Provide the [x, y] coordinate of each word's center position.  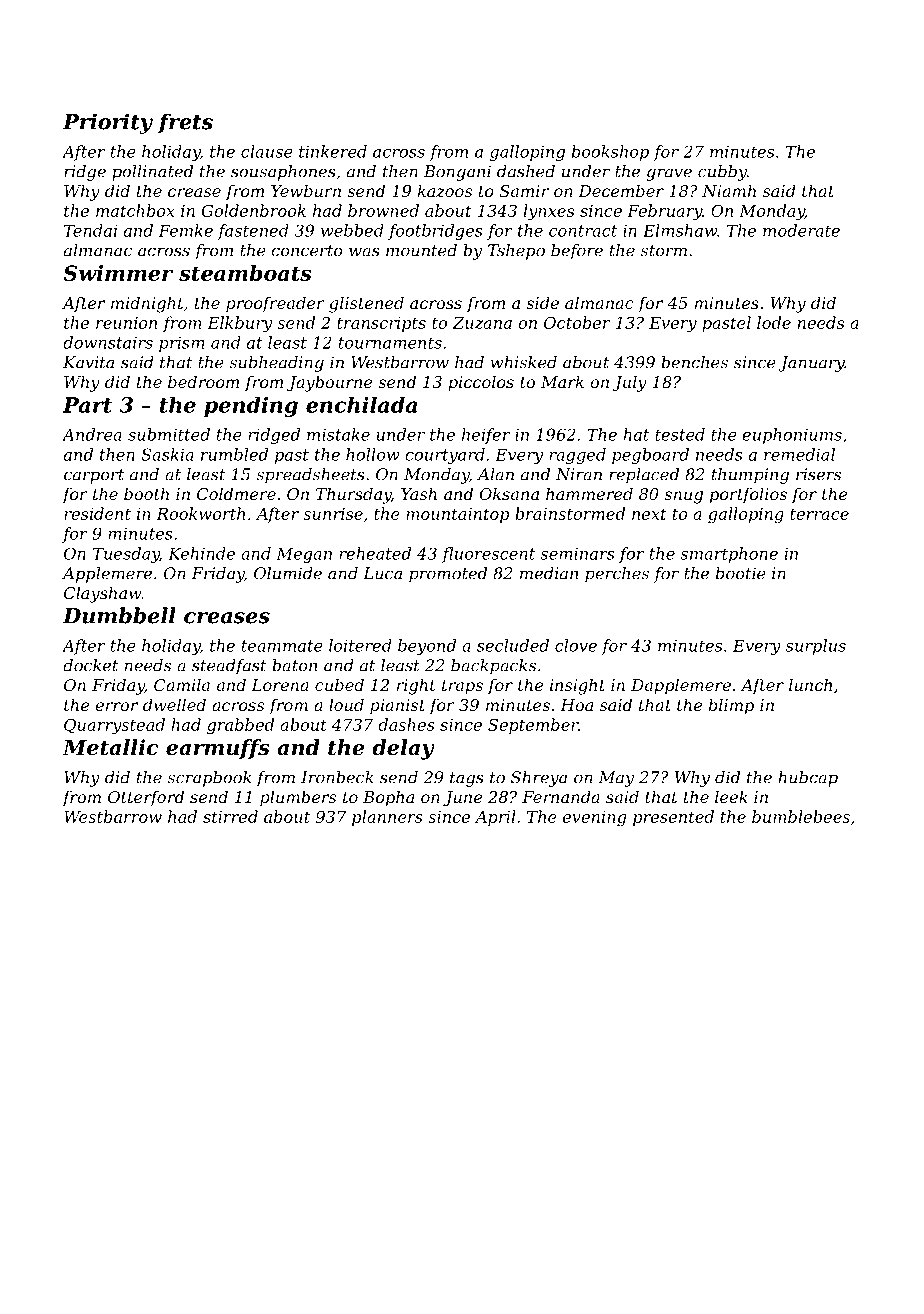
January [811, 364]
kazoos [445, 191]
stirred [230, 816]
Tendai [91, 230]
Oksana [509, 493]
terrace [819, 514]
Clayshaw [103, 594]
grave [669, 174]
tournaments [390, 343]
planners [387, 818]
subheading [276, 364]
